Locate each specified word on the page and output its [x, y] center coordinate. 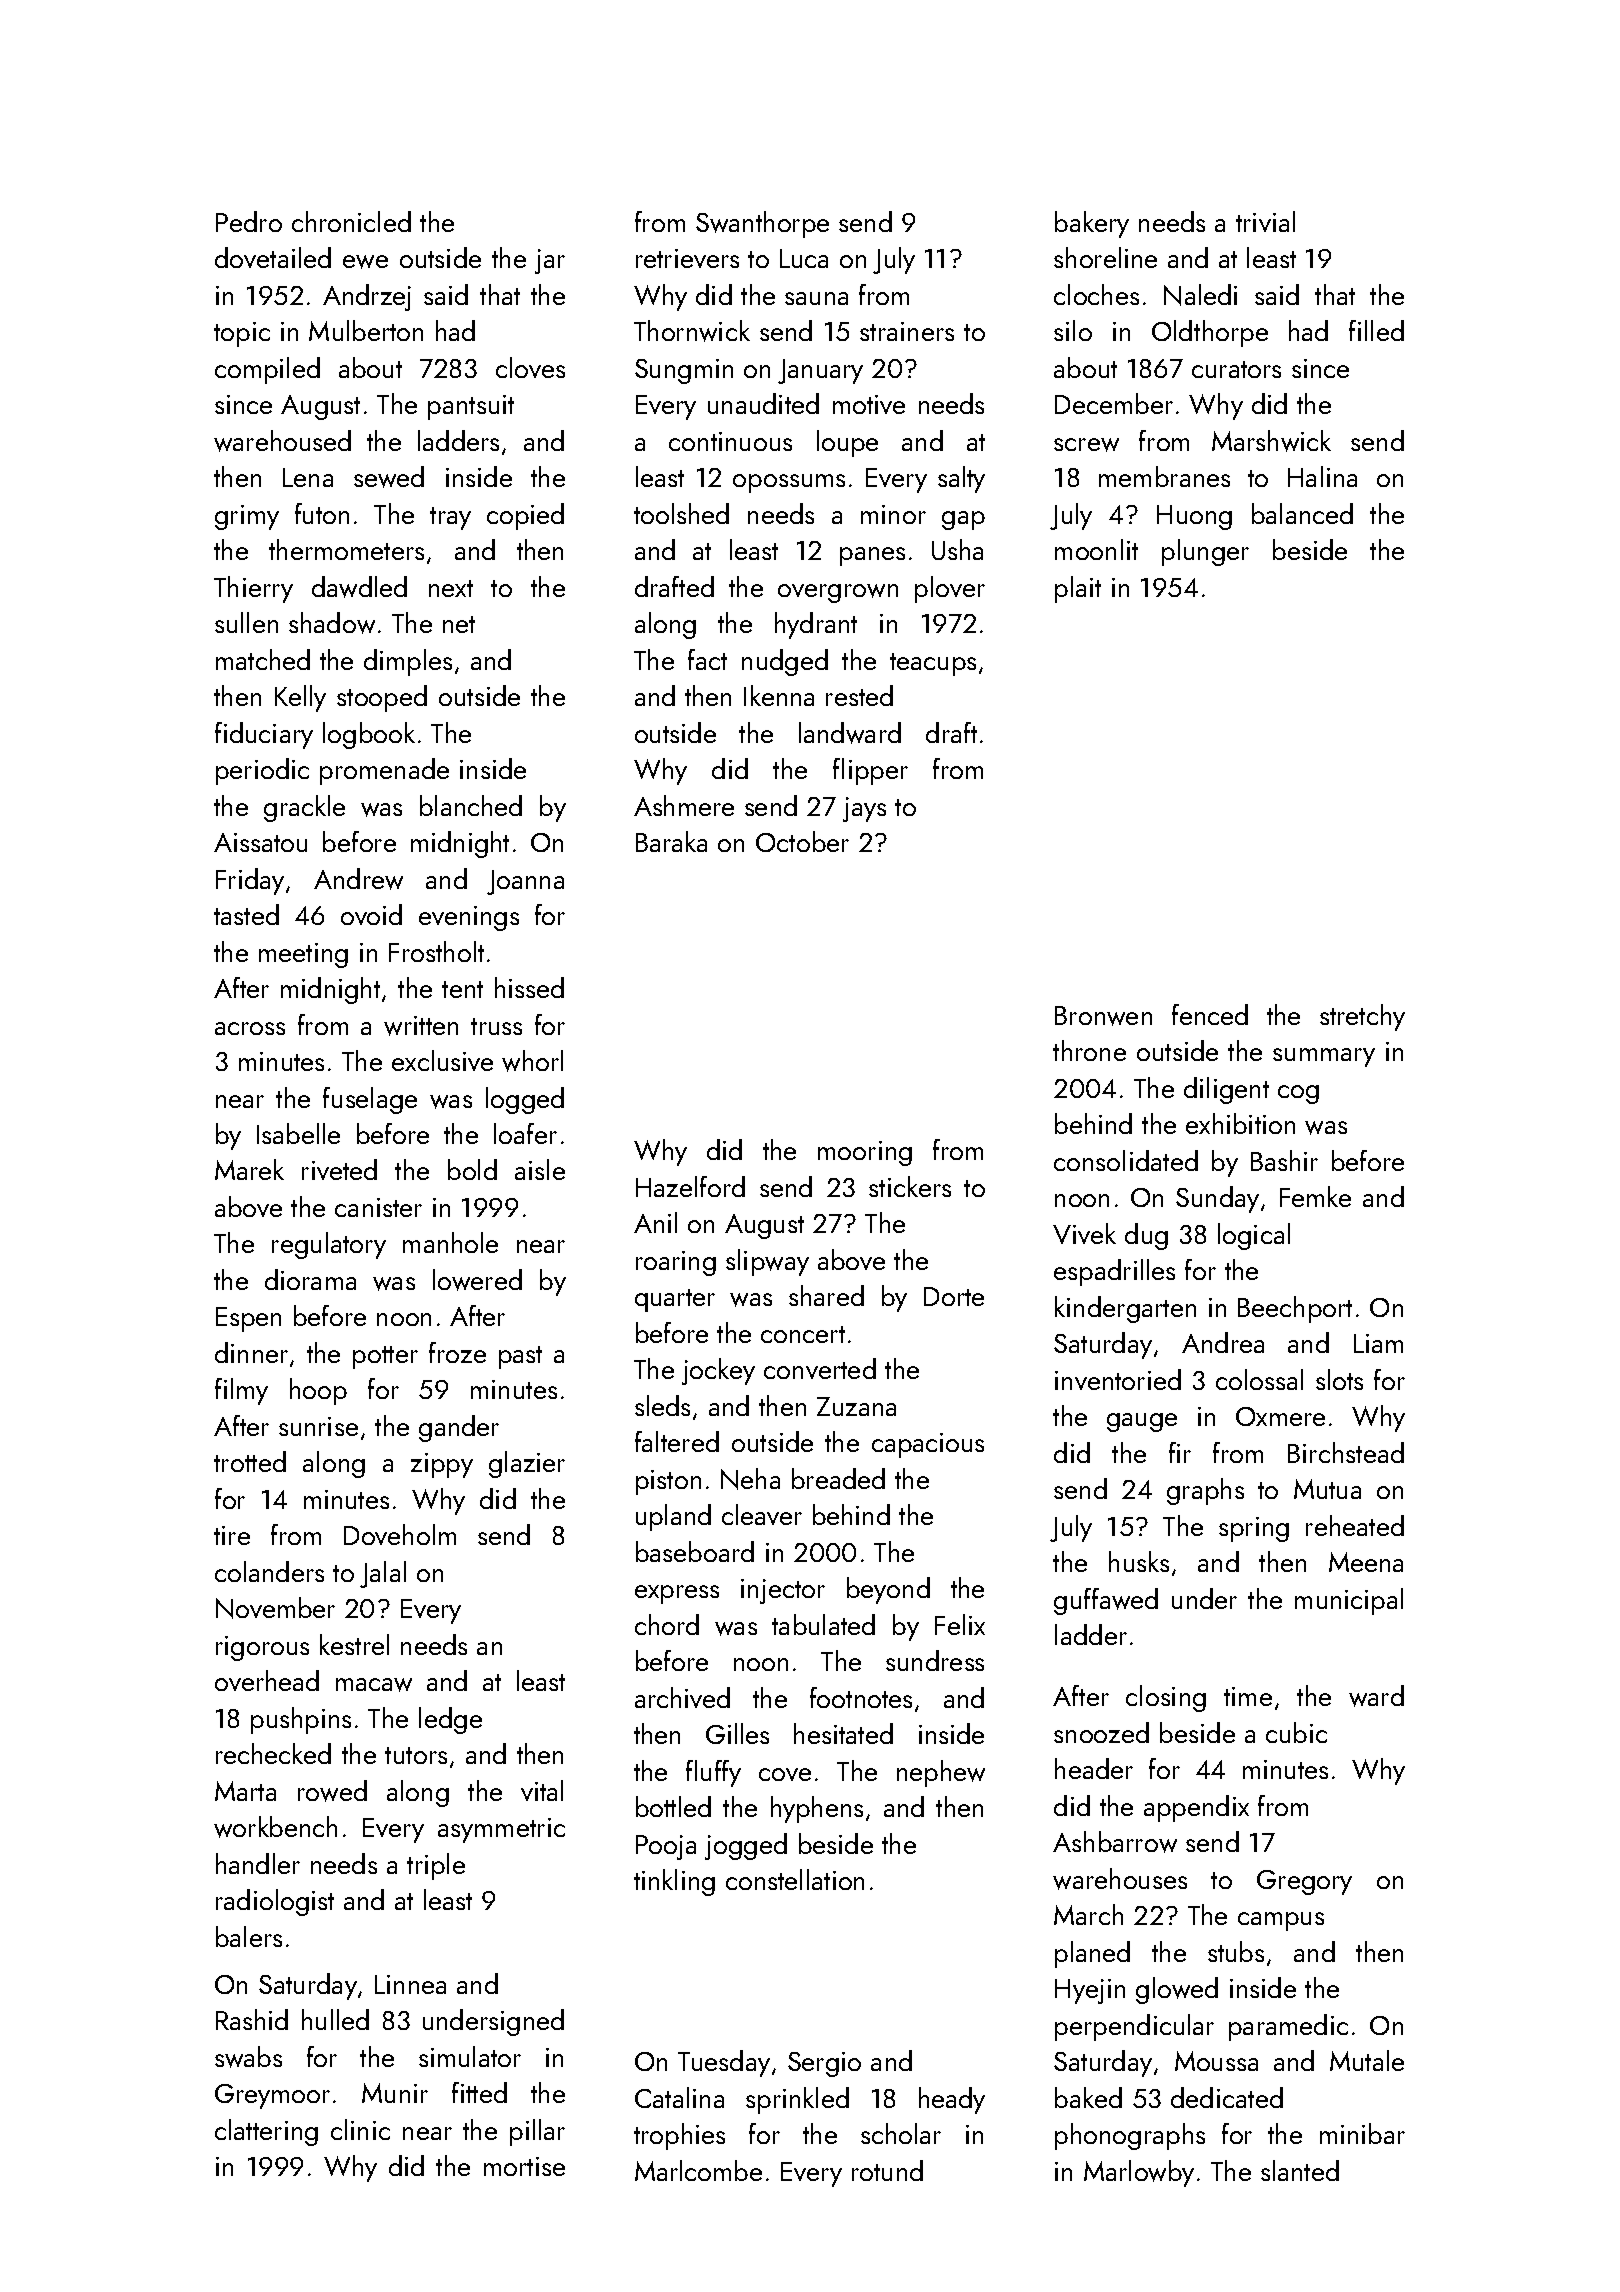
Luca [804, 258]
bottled [673, 1806]
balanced [1302, 513]
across [250, 1028]
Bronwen [1103, 1016]
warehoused [282, 441]
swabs [248, 2057]
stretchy [1362, 1017]
